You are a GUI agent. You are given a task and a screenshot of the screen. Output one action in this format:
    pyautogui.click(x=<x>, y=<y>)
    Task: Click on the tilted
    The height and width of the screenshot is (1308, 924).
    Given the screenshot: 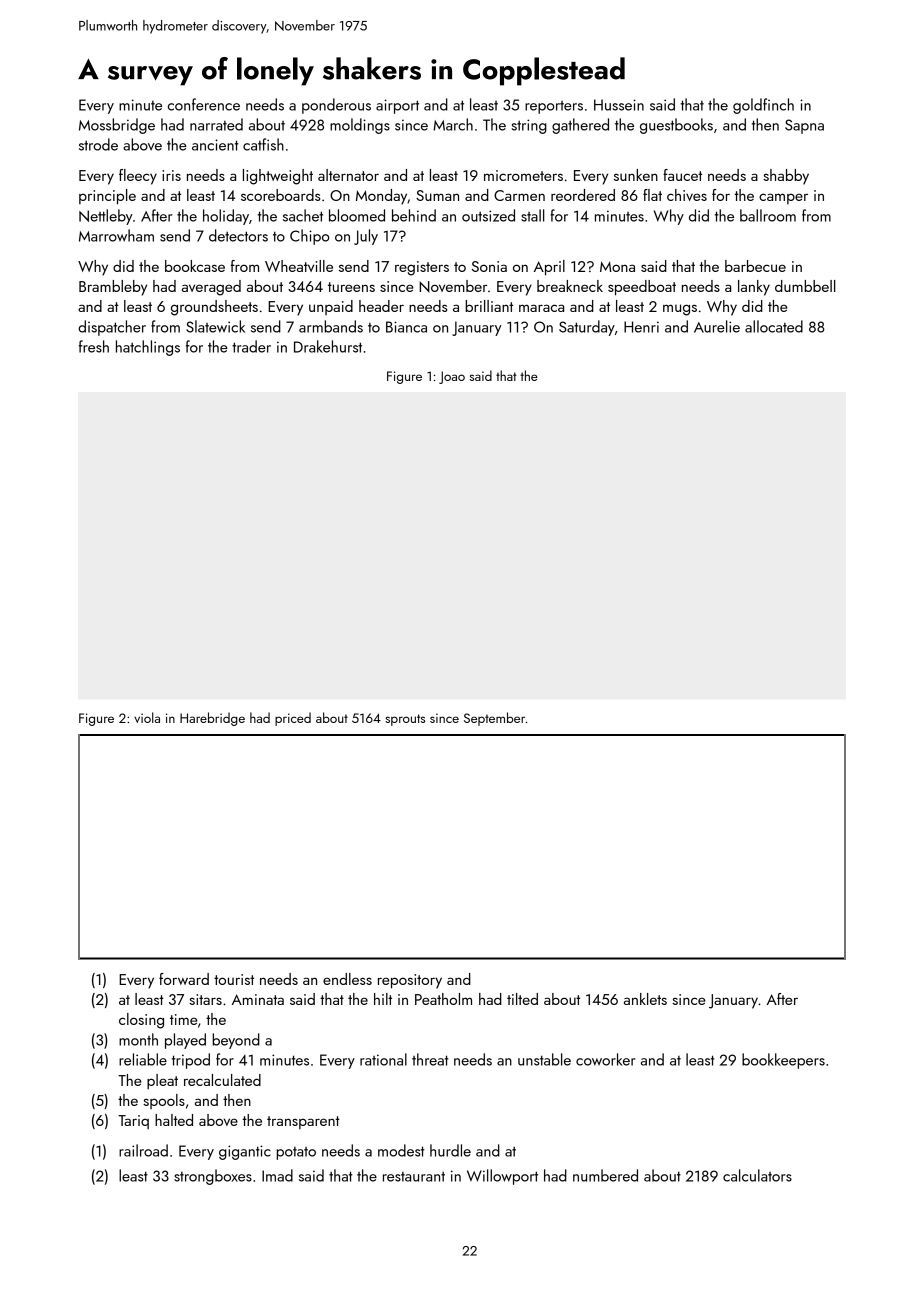 What is the action you would take?
    pyautogui.click(x=522, y=999)
